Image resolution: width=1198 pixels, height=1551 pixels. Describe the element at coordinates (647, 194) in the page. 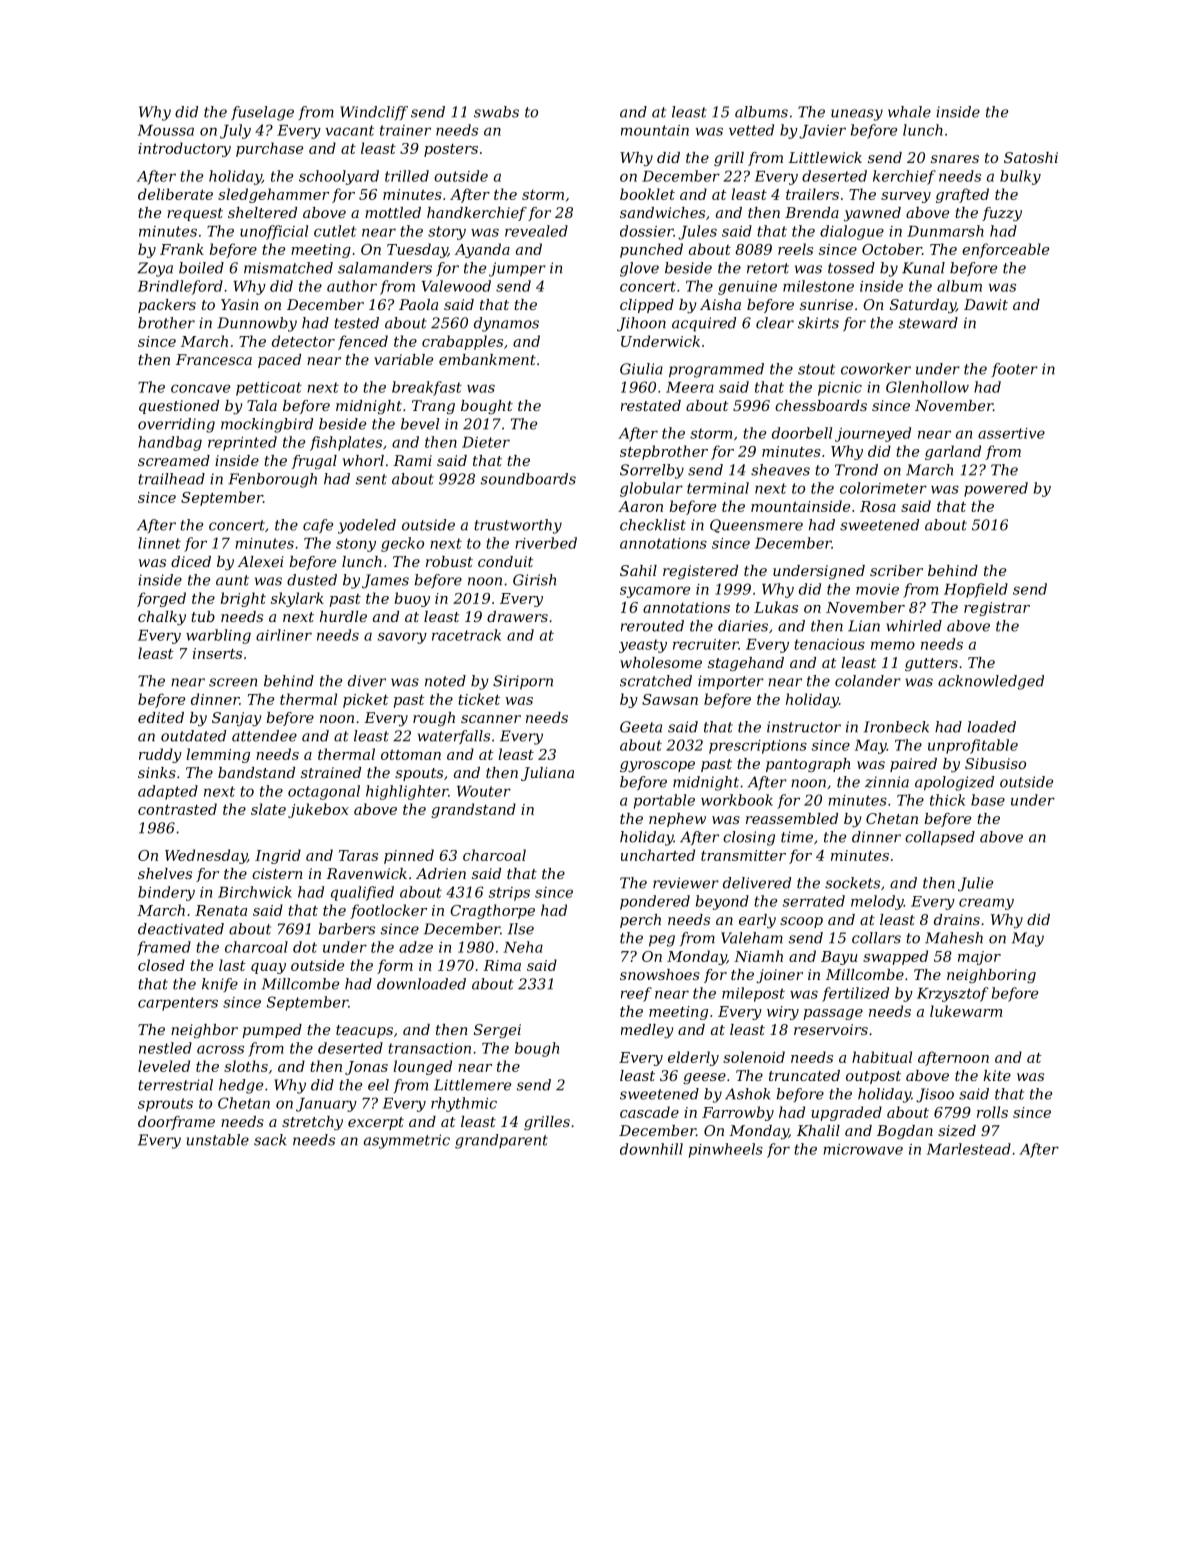

I see `booklet` at that location.
